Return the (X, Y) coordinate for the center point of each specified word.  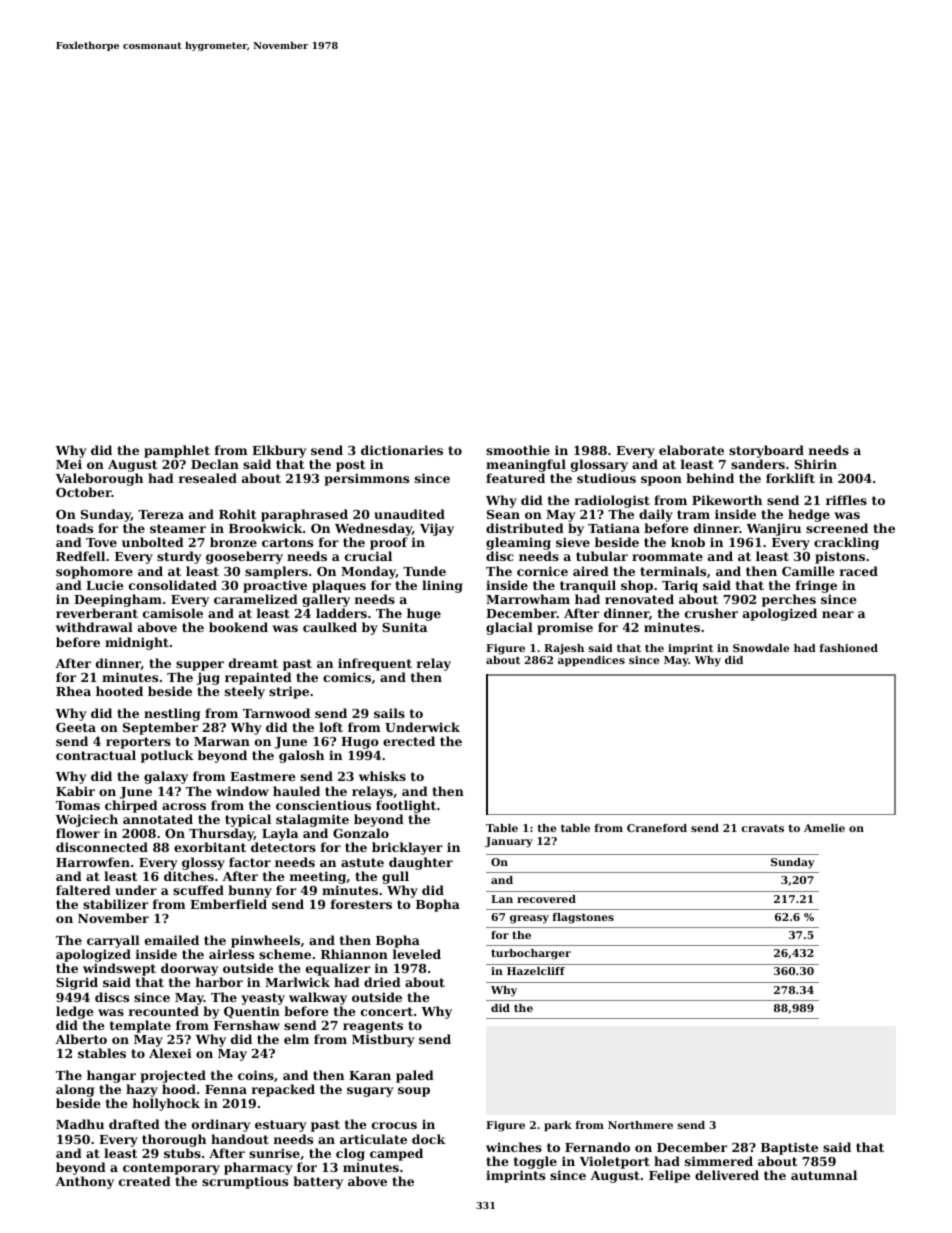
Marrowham (528, 599)
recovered (546, 899)
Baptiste (789, 1148)
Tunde (424, 571)
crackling (846, 543)
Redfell (80, 556)
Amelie (824, 828)
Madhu (80, 1124)
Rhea (73, 691)
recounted (164, 1011)
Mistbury (383, 1040)
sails (389, 713)
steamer (178, 528)
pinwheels (265, 941)
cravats (762, 828)
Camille (808, 571)
